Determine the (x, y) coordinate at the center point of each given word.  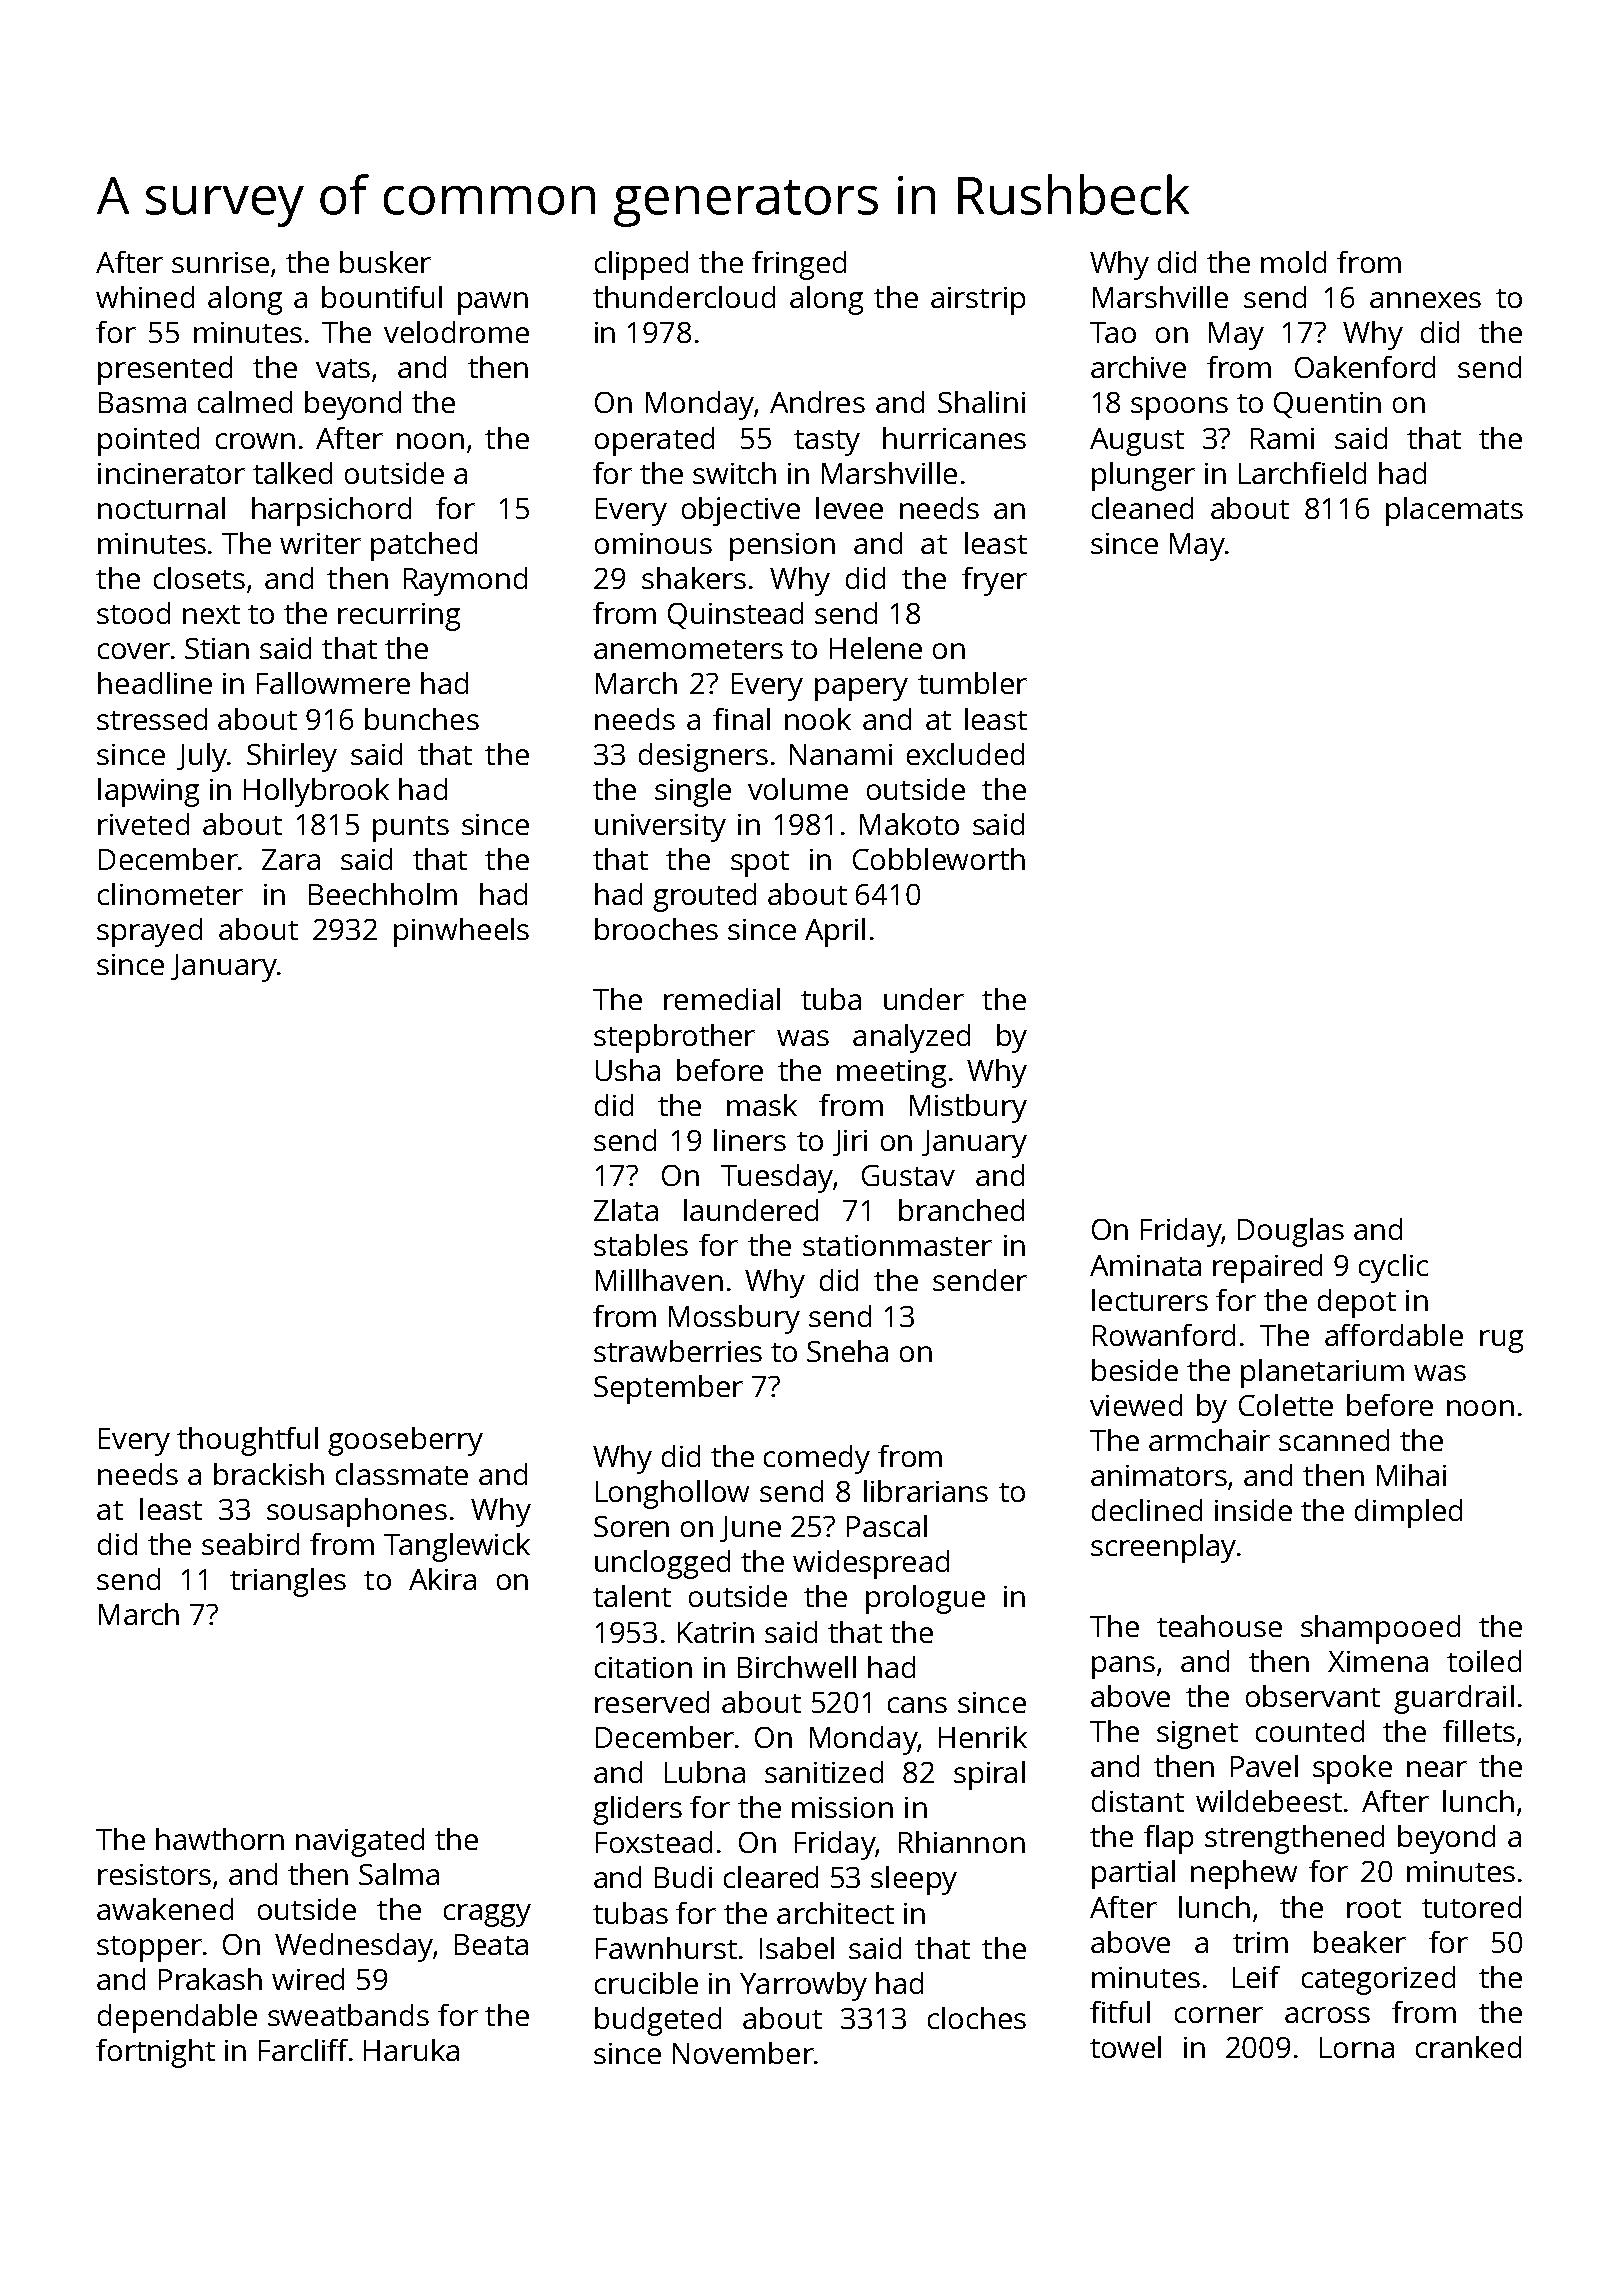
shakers (694, 578)
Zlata (626, 1210)
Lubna (705, 1772)
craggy (487, 1915)
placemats (1454, 511)
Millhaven (659, 1280)
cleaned (1142, 508)
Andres (817, 402)
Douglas (1291, 1232)
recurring (399, 617)
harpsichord (331, 511)
